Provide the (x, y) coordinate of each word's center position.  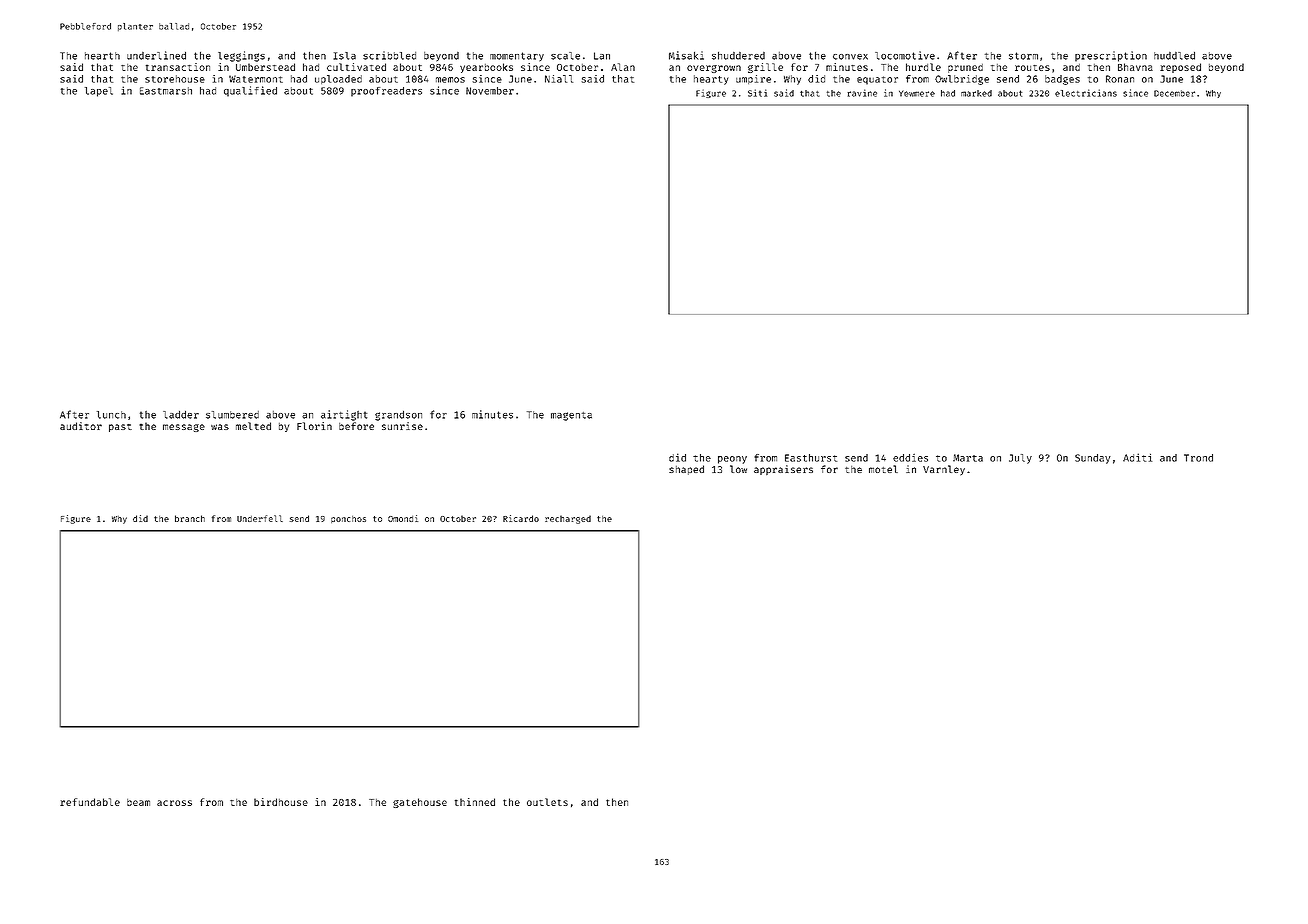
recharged (568, 519)
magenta (571, 416)
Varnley (944, 470)
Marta (968, 458)
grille (765, 68)
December (1174, 93)
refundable (90, 802)
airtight (344, 415)
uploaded (338, 79)
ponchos (348, 519)
